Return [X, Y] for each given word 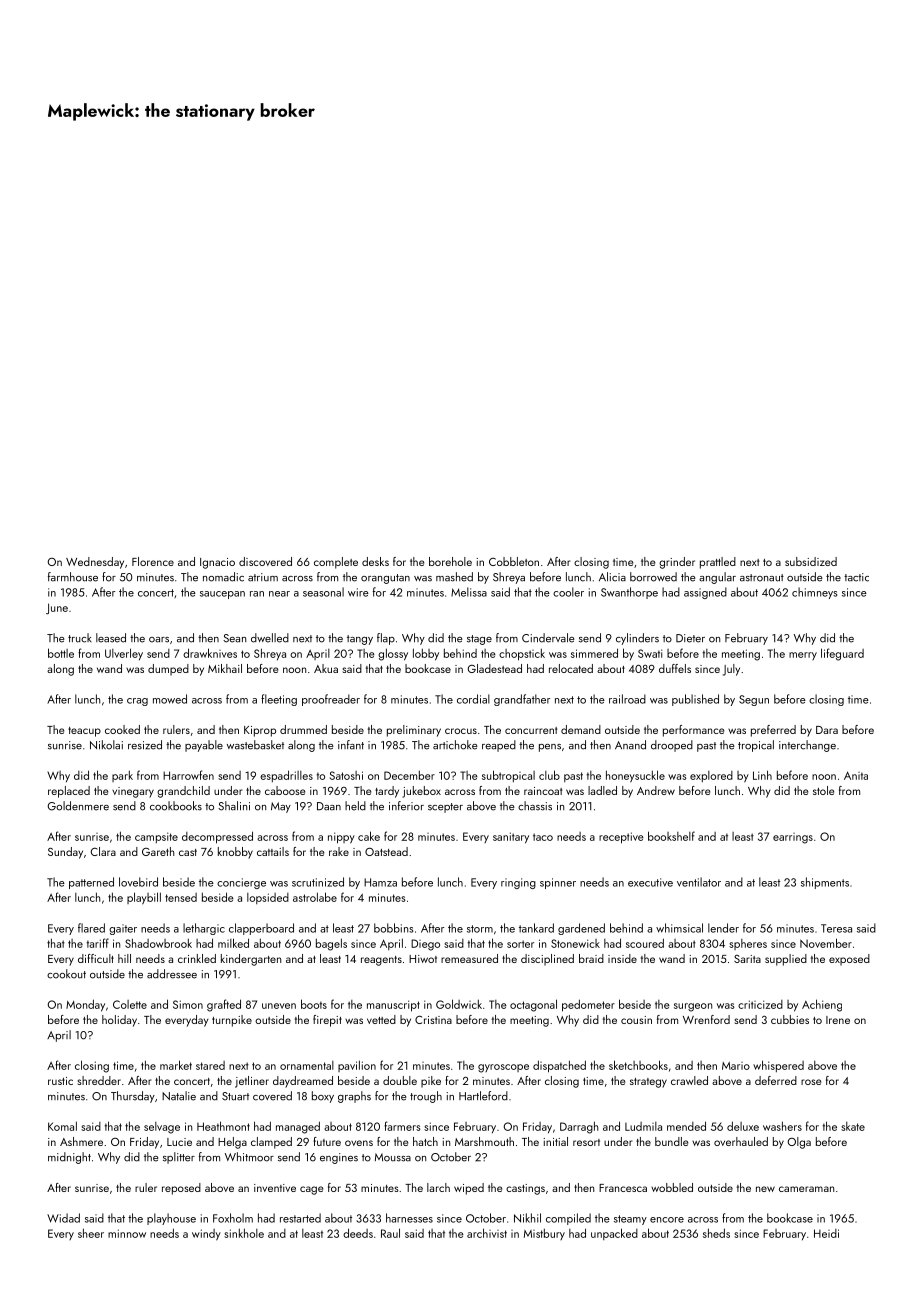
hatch [425, 1141]
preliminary [414, 731]
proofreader [331, 700]
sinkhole [244, 1233]
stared [210, 1065]
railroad [627, 699]
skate [853, 1126]
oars [159, 640]
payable [204, 746]
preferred [773, 731]
